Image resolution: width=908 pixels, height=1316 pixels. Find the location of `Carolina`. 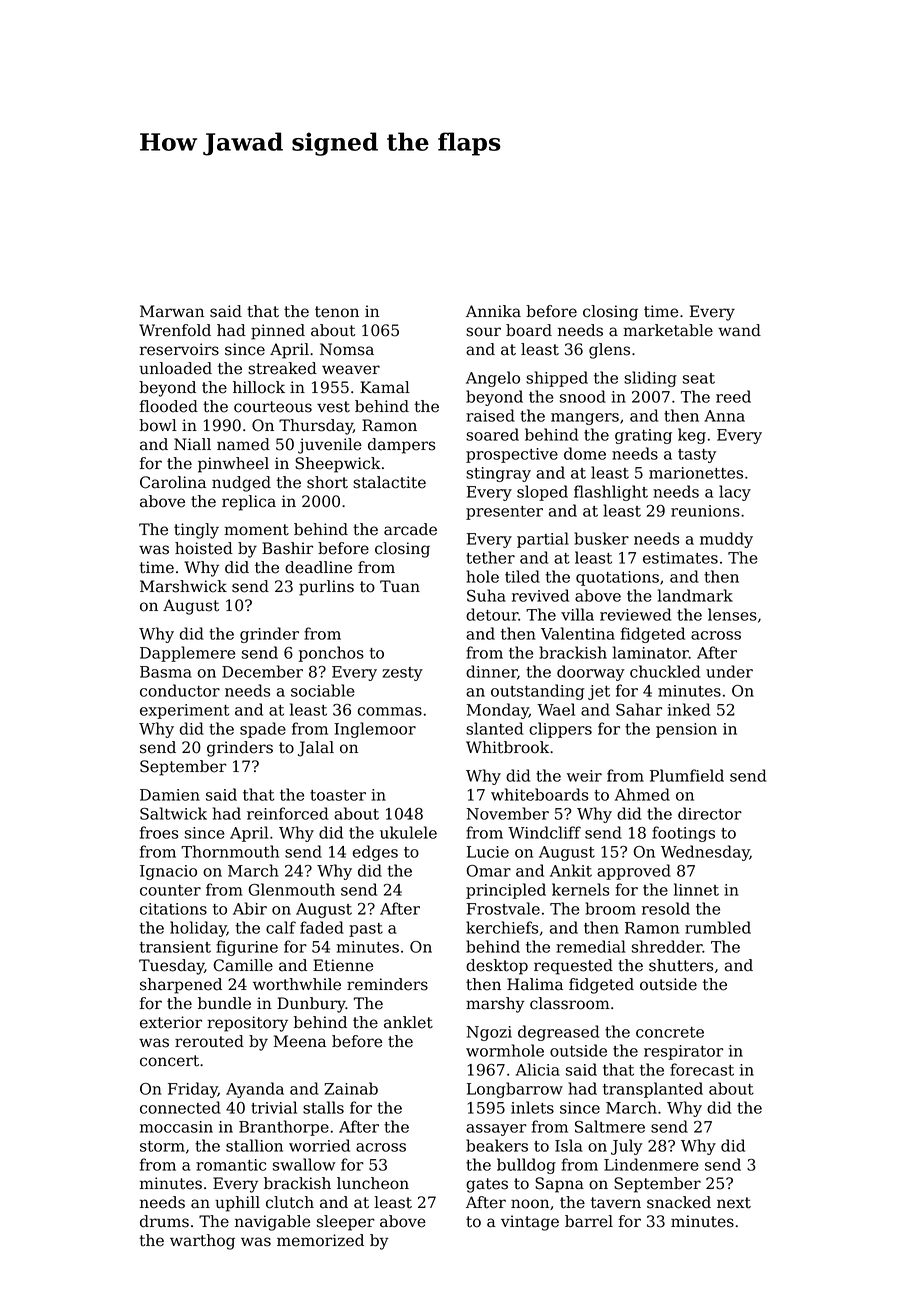

Carolina is located at coordinates (173, 482).
